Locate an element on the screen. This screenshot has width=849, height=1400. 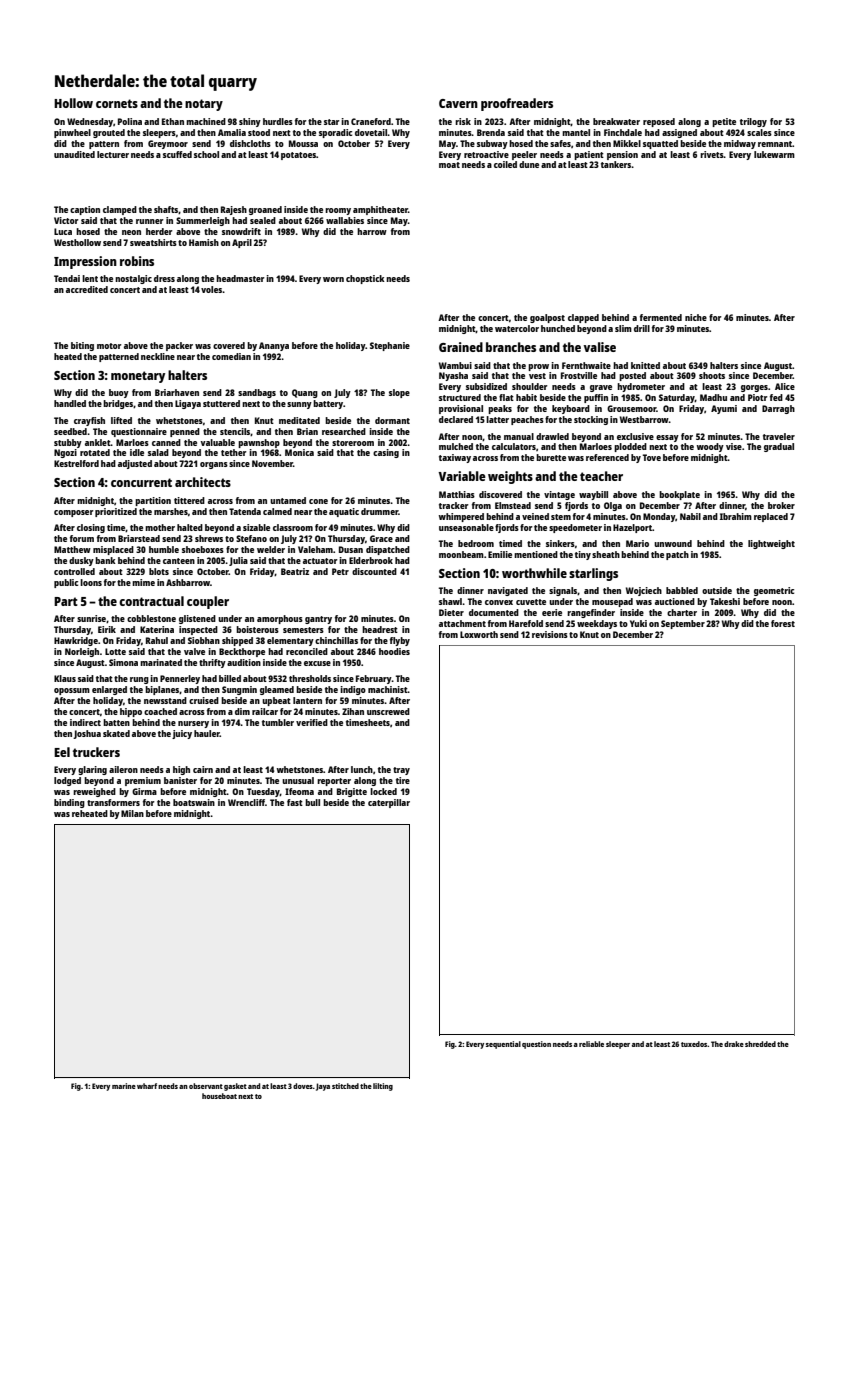
Nabil is located at coordinates (690, 516).
